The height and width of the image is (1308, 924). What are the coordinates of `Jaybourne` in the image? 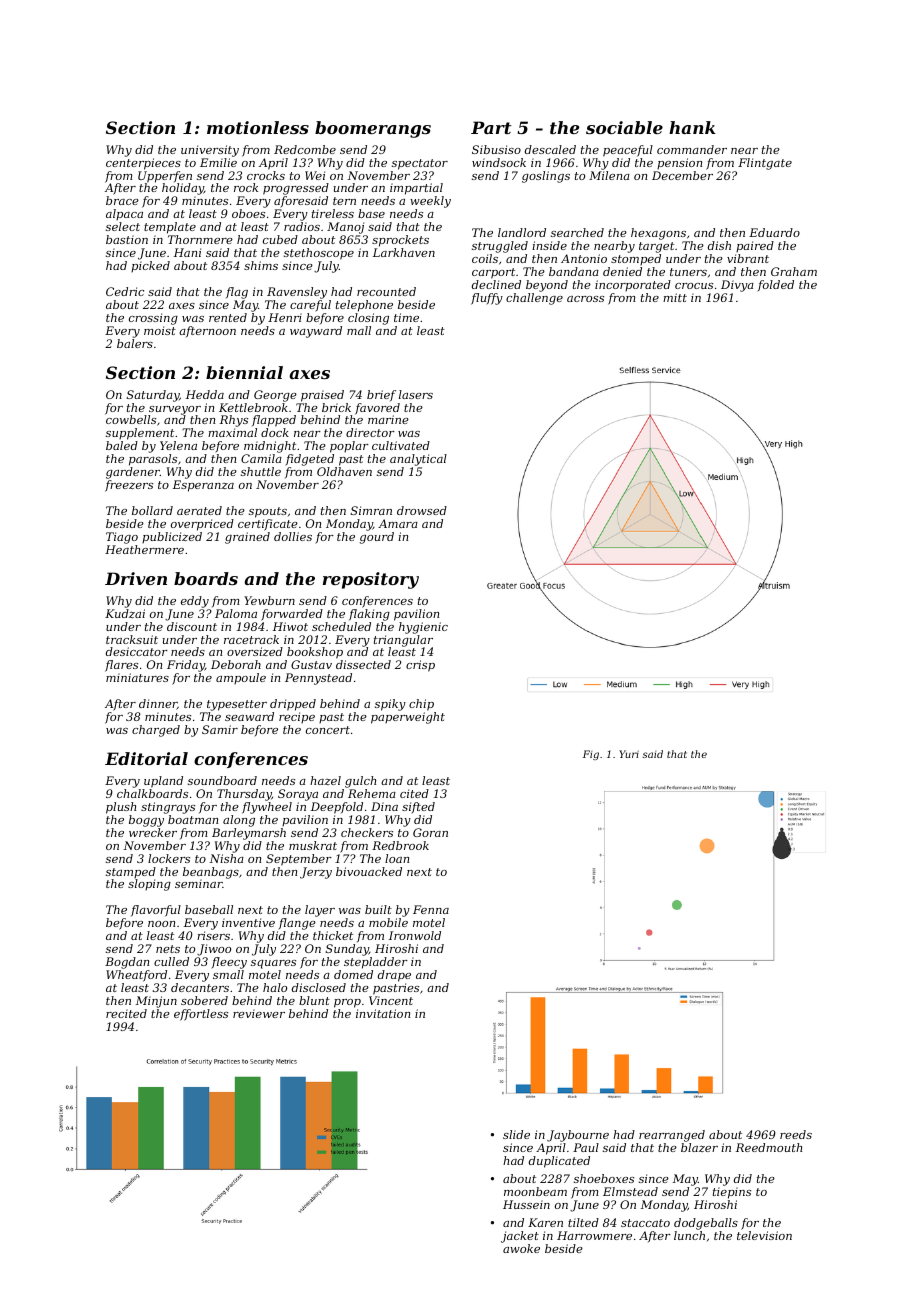 It's located at (578, 1136).
